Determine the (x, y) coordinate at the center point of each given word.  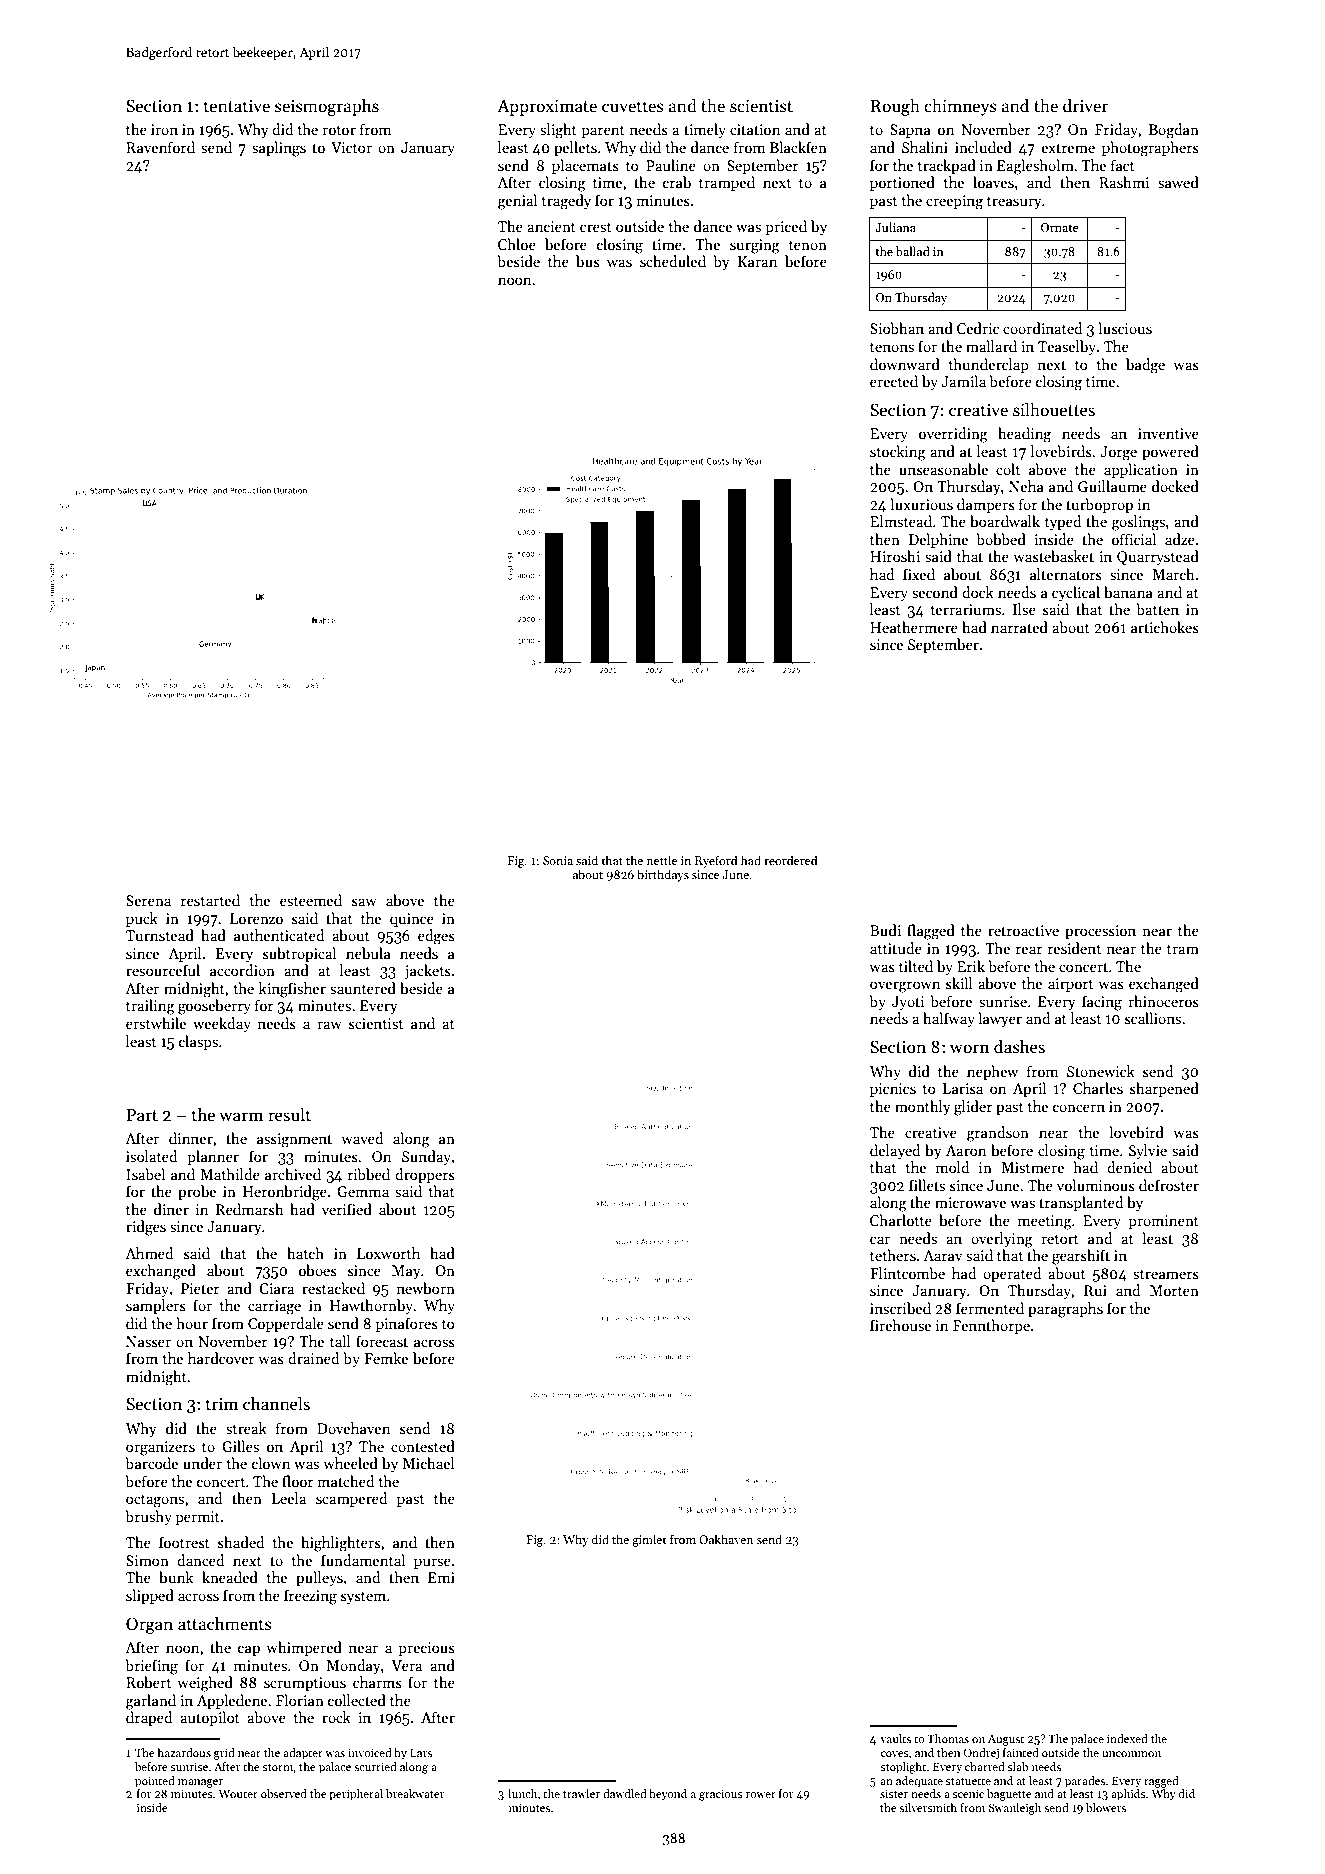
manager (200, 1783)
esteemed (311, 900)
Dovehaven (353, 1428)
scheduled (673, 261)
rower (761, 1795)
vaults (895, 1738)
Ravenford (160, 147)
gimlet (649, 1540)
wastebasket (1054, 556)
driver (1086, 106)
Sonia (558, 860)
